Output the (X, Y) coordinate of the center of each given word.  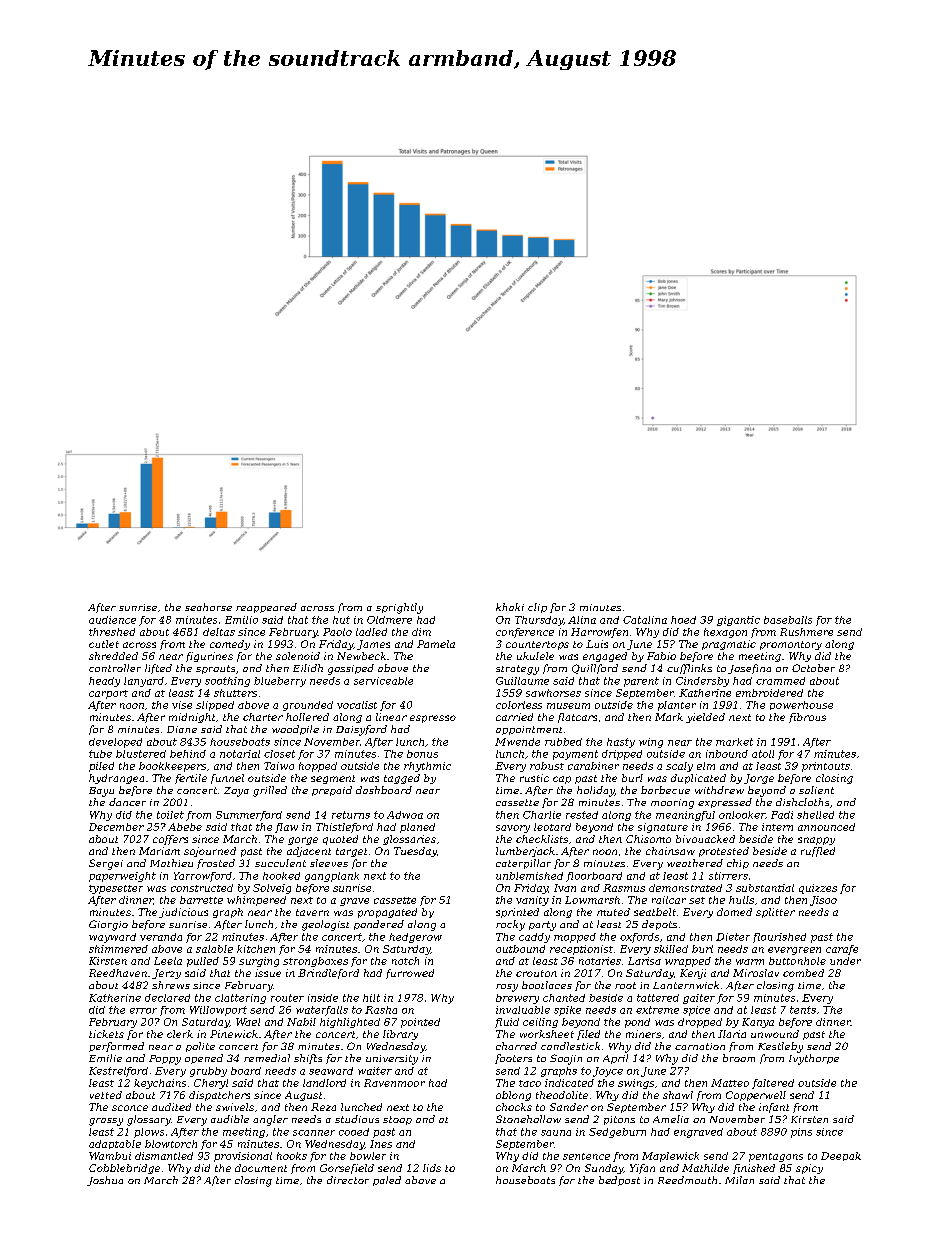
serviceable (383, 681)
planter (677, 706)
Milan (739, 1180)
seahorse (208, 607)
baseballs (788, 620)
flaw (286, 828)
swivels (235, 1107)
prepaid (332, 791)
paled (387, 1181)
